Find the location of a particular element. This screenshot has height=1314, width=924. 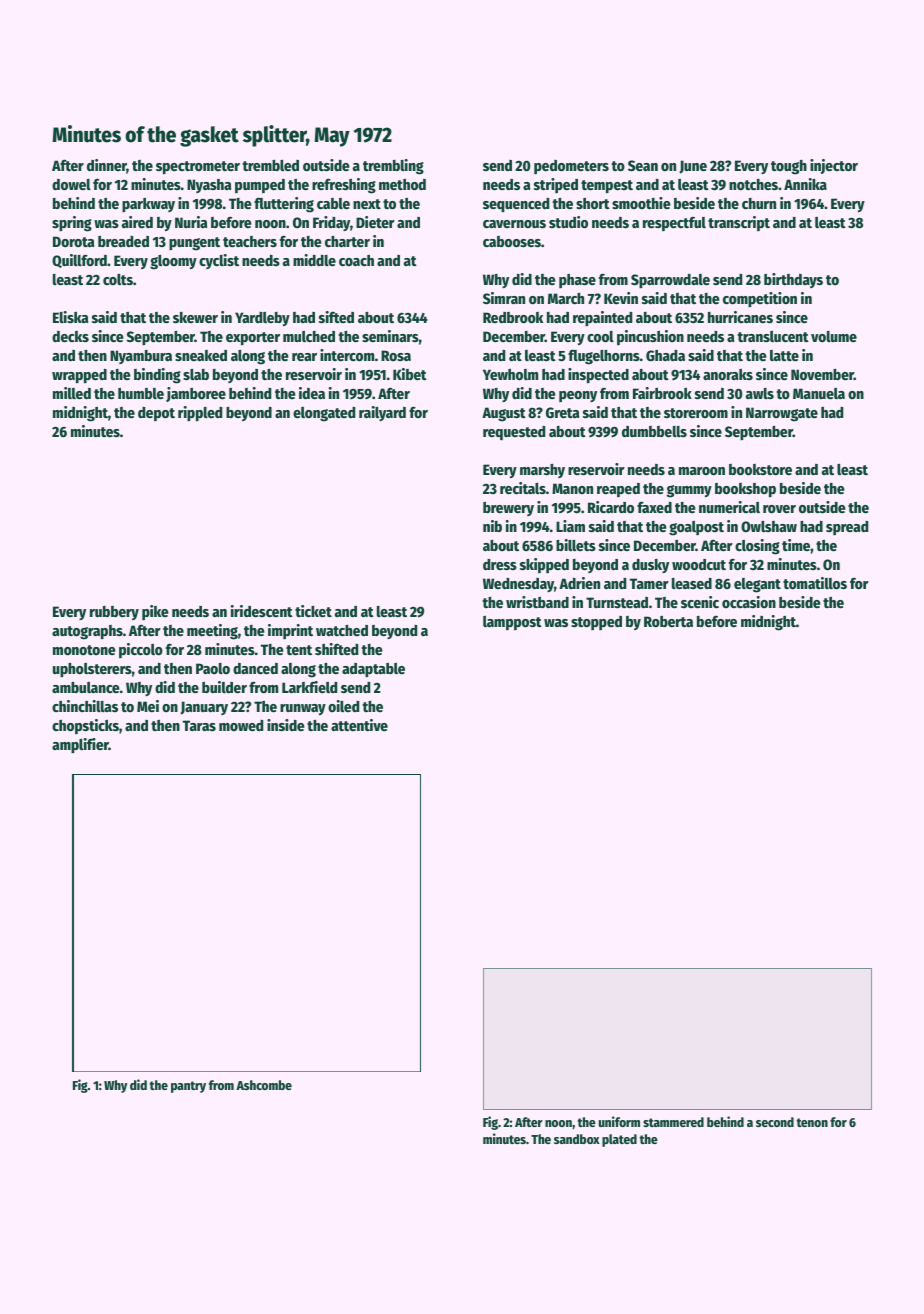

tenon is located at coordinates (812, 1122).
